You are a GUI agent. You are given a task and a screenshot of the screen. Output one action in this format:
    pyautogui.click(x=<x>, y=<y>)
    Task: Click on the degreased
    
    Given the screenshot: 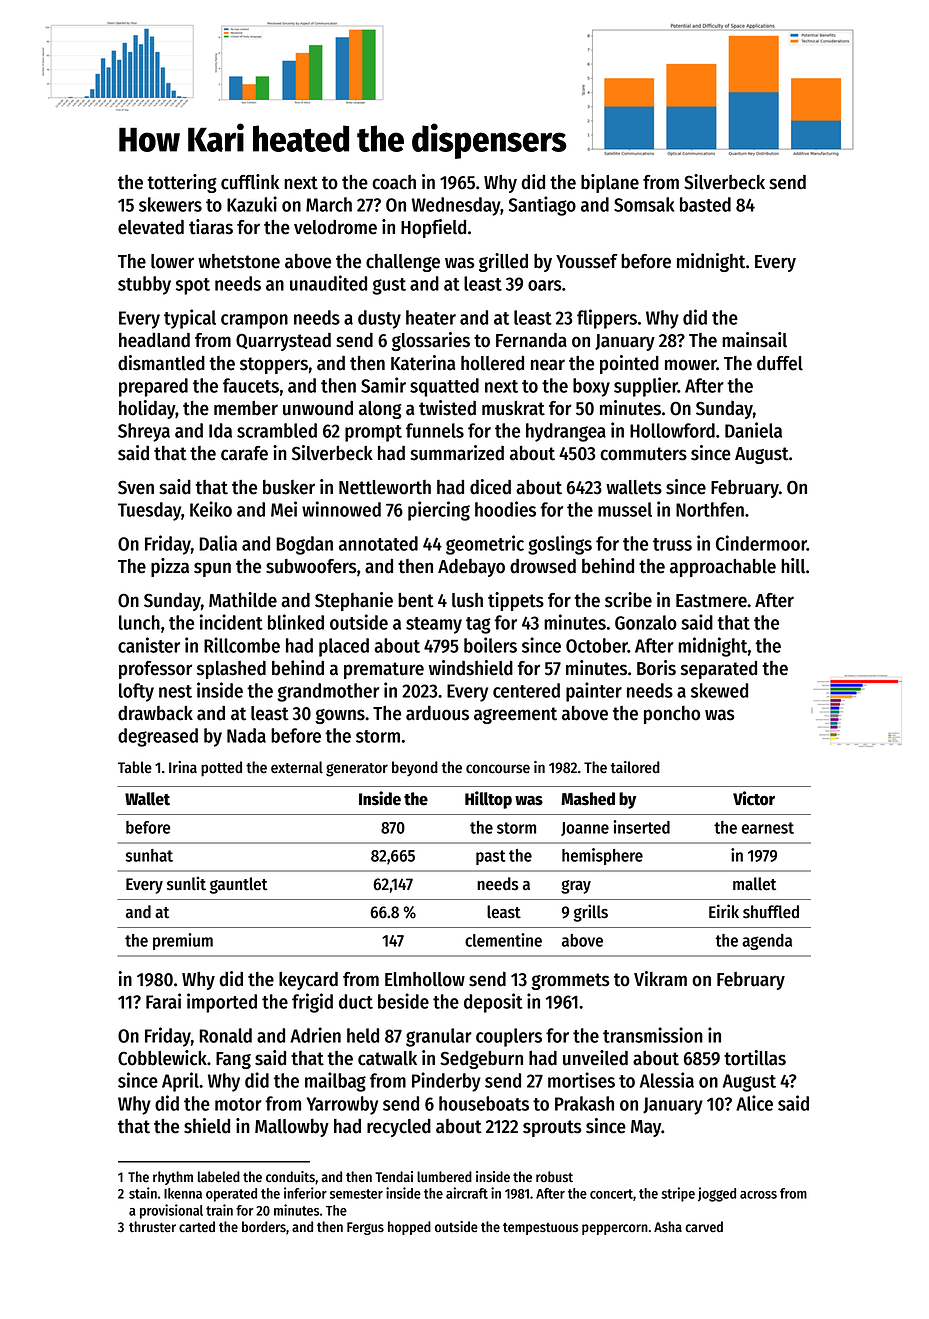 What is the action you would take?
    pyautogui.click(x=158, y=737)
